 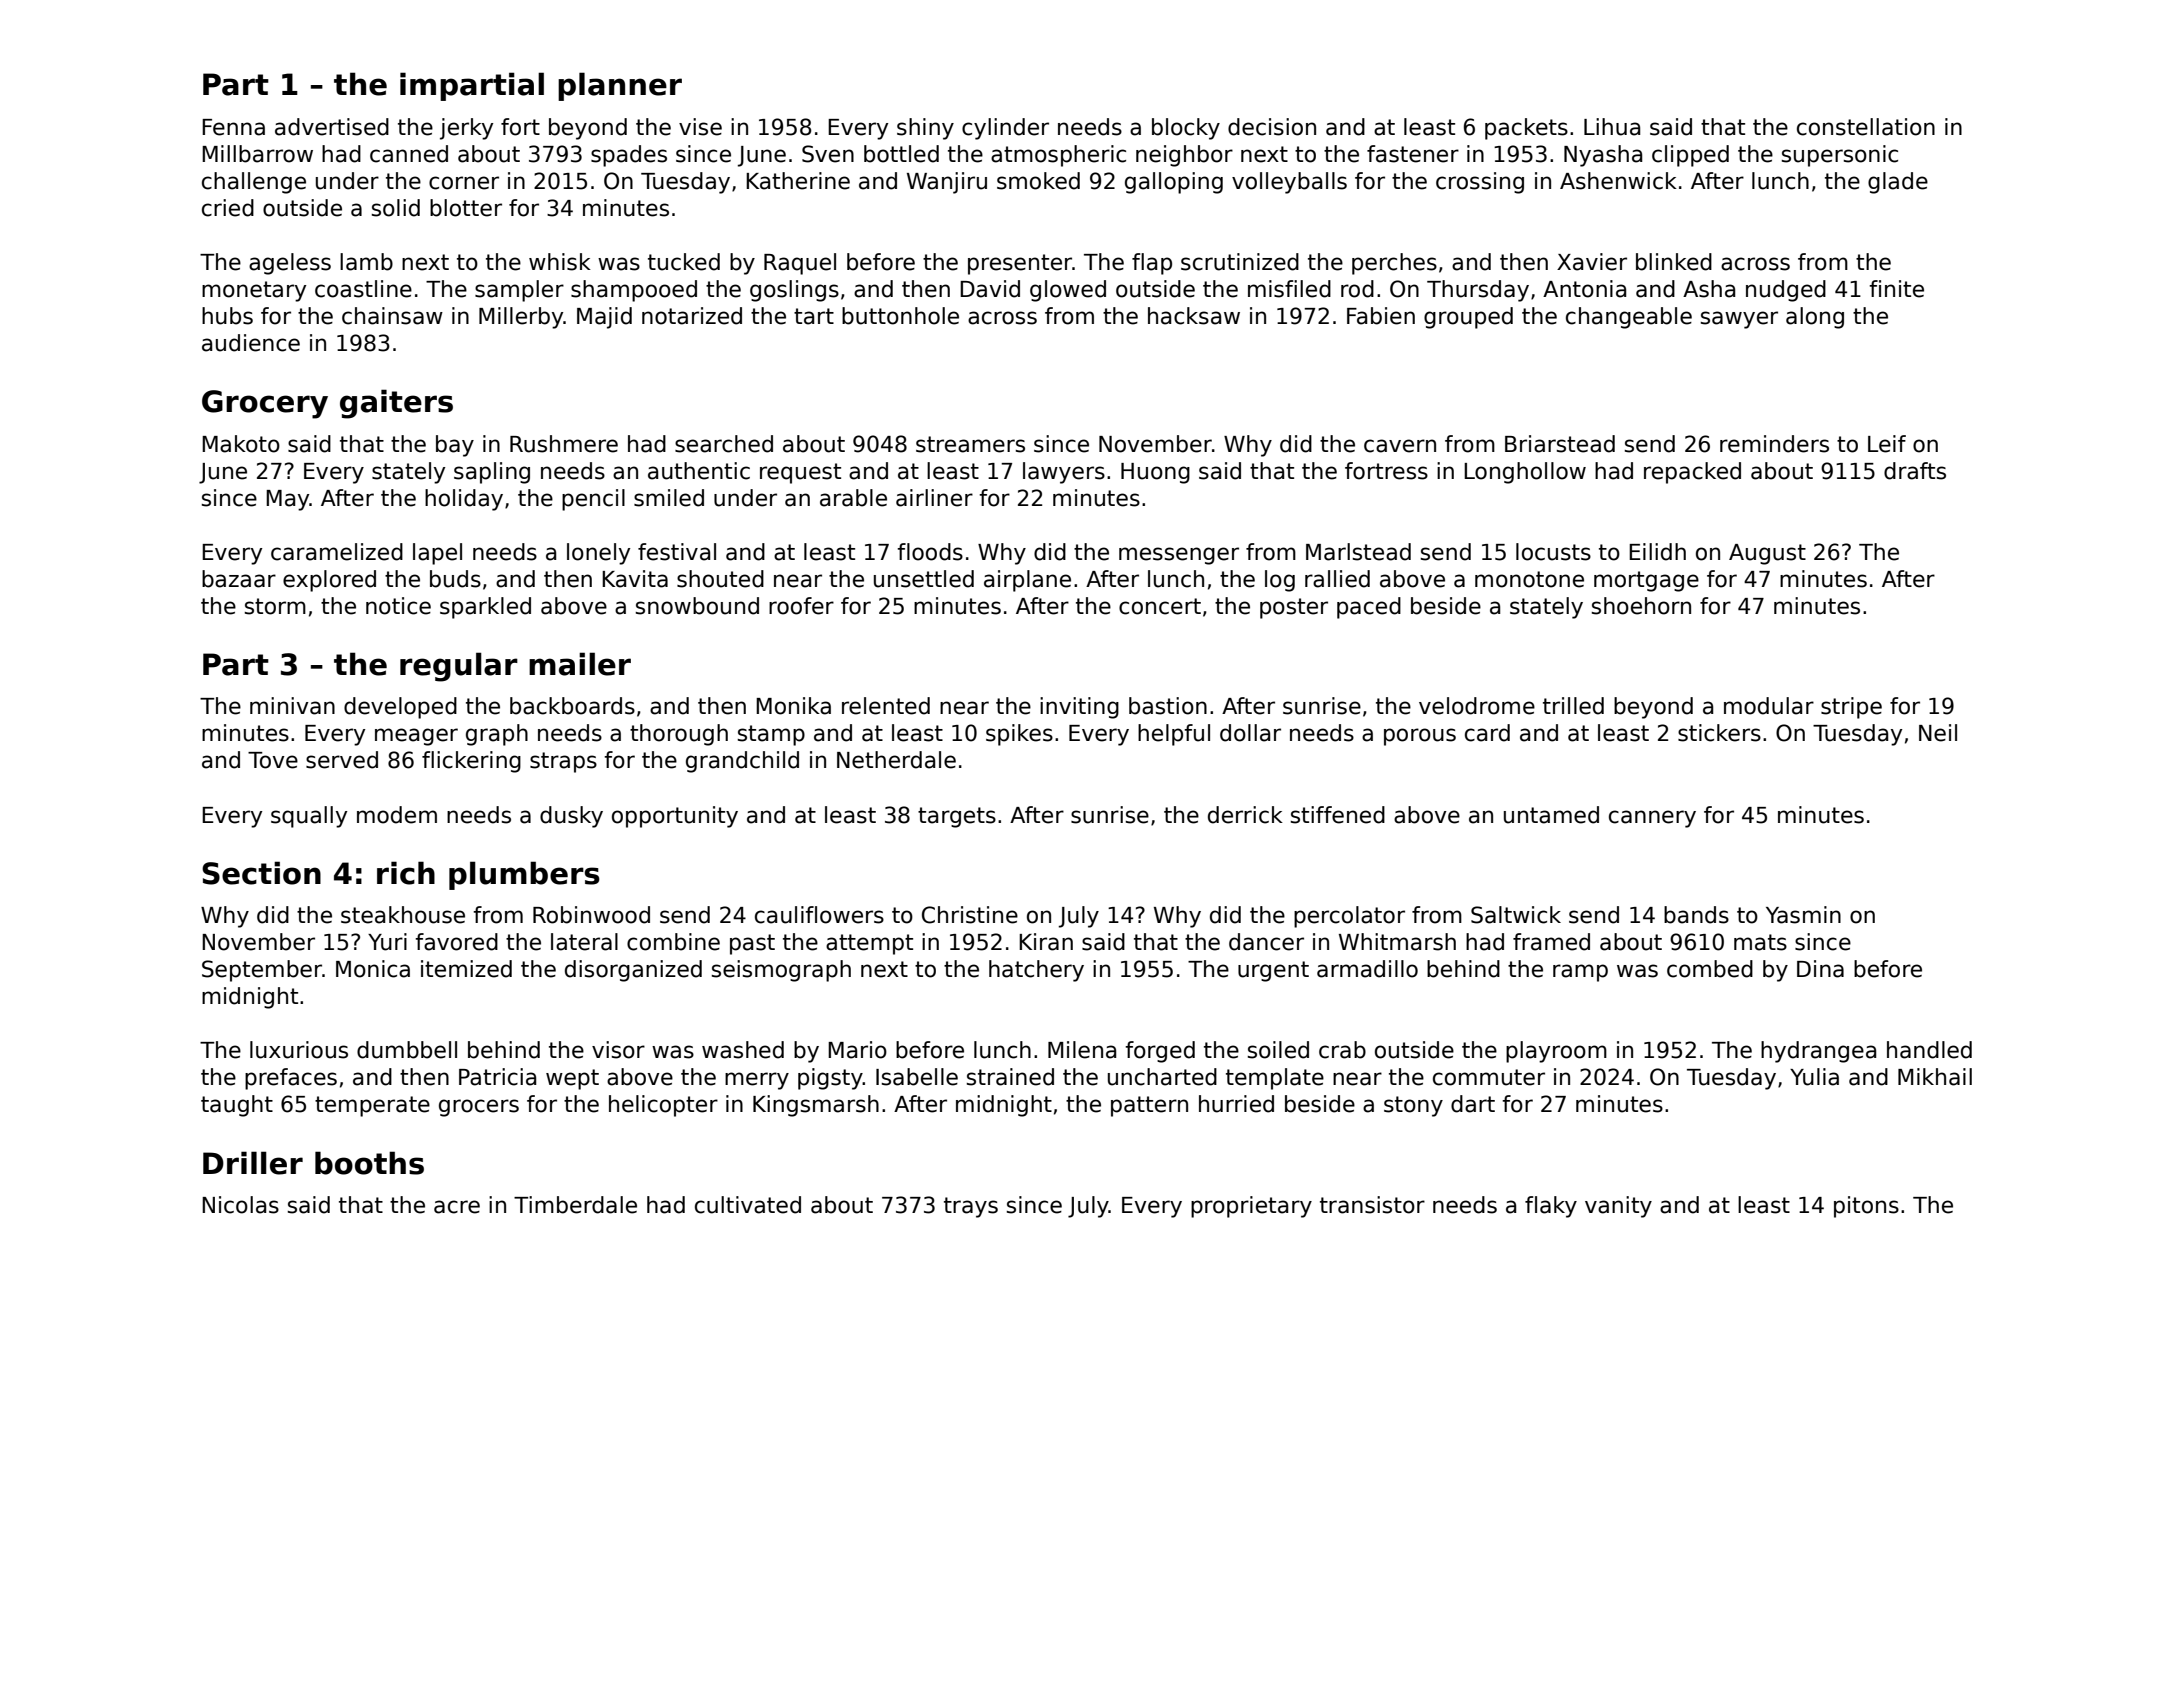 What do you see at coordinates (299, 1050) in the page?
I see `luxurious` at bounding box center [299, 1050].
